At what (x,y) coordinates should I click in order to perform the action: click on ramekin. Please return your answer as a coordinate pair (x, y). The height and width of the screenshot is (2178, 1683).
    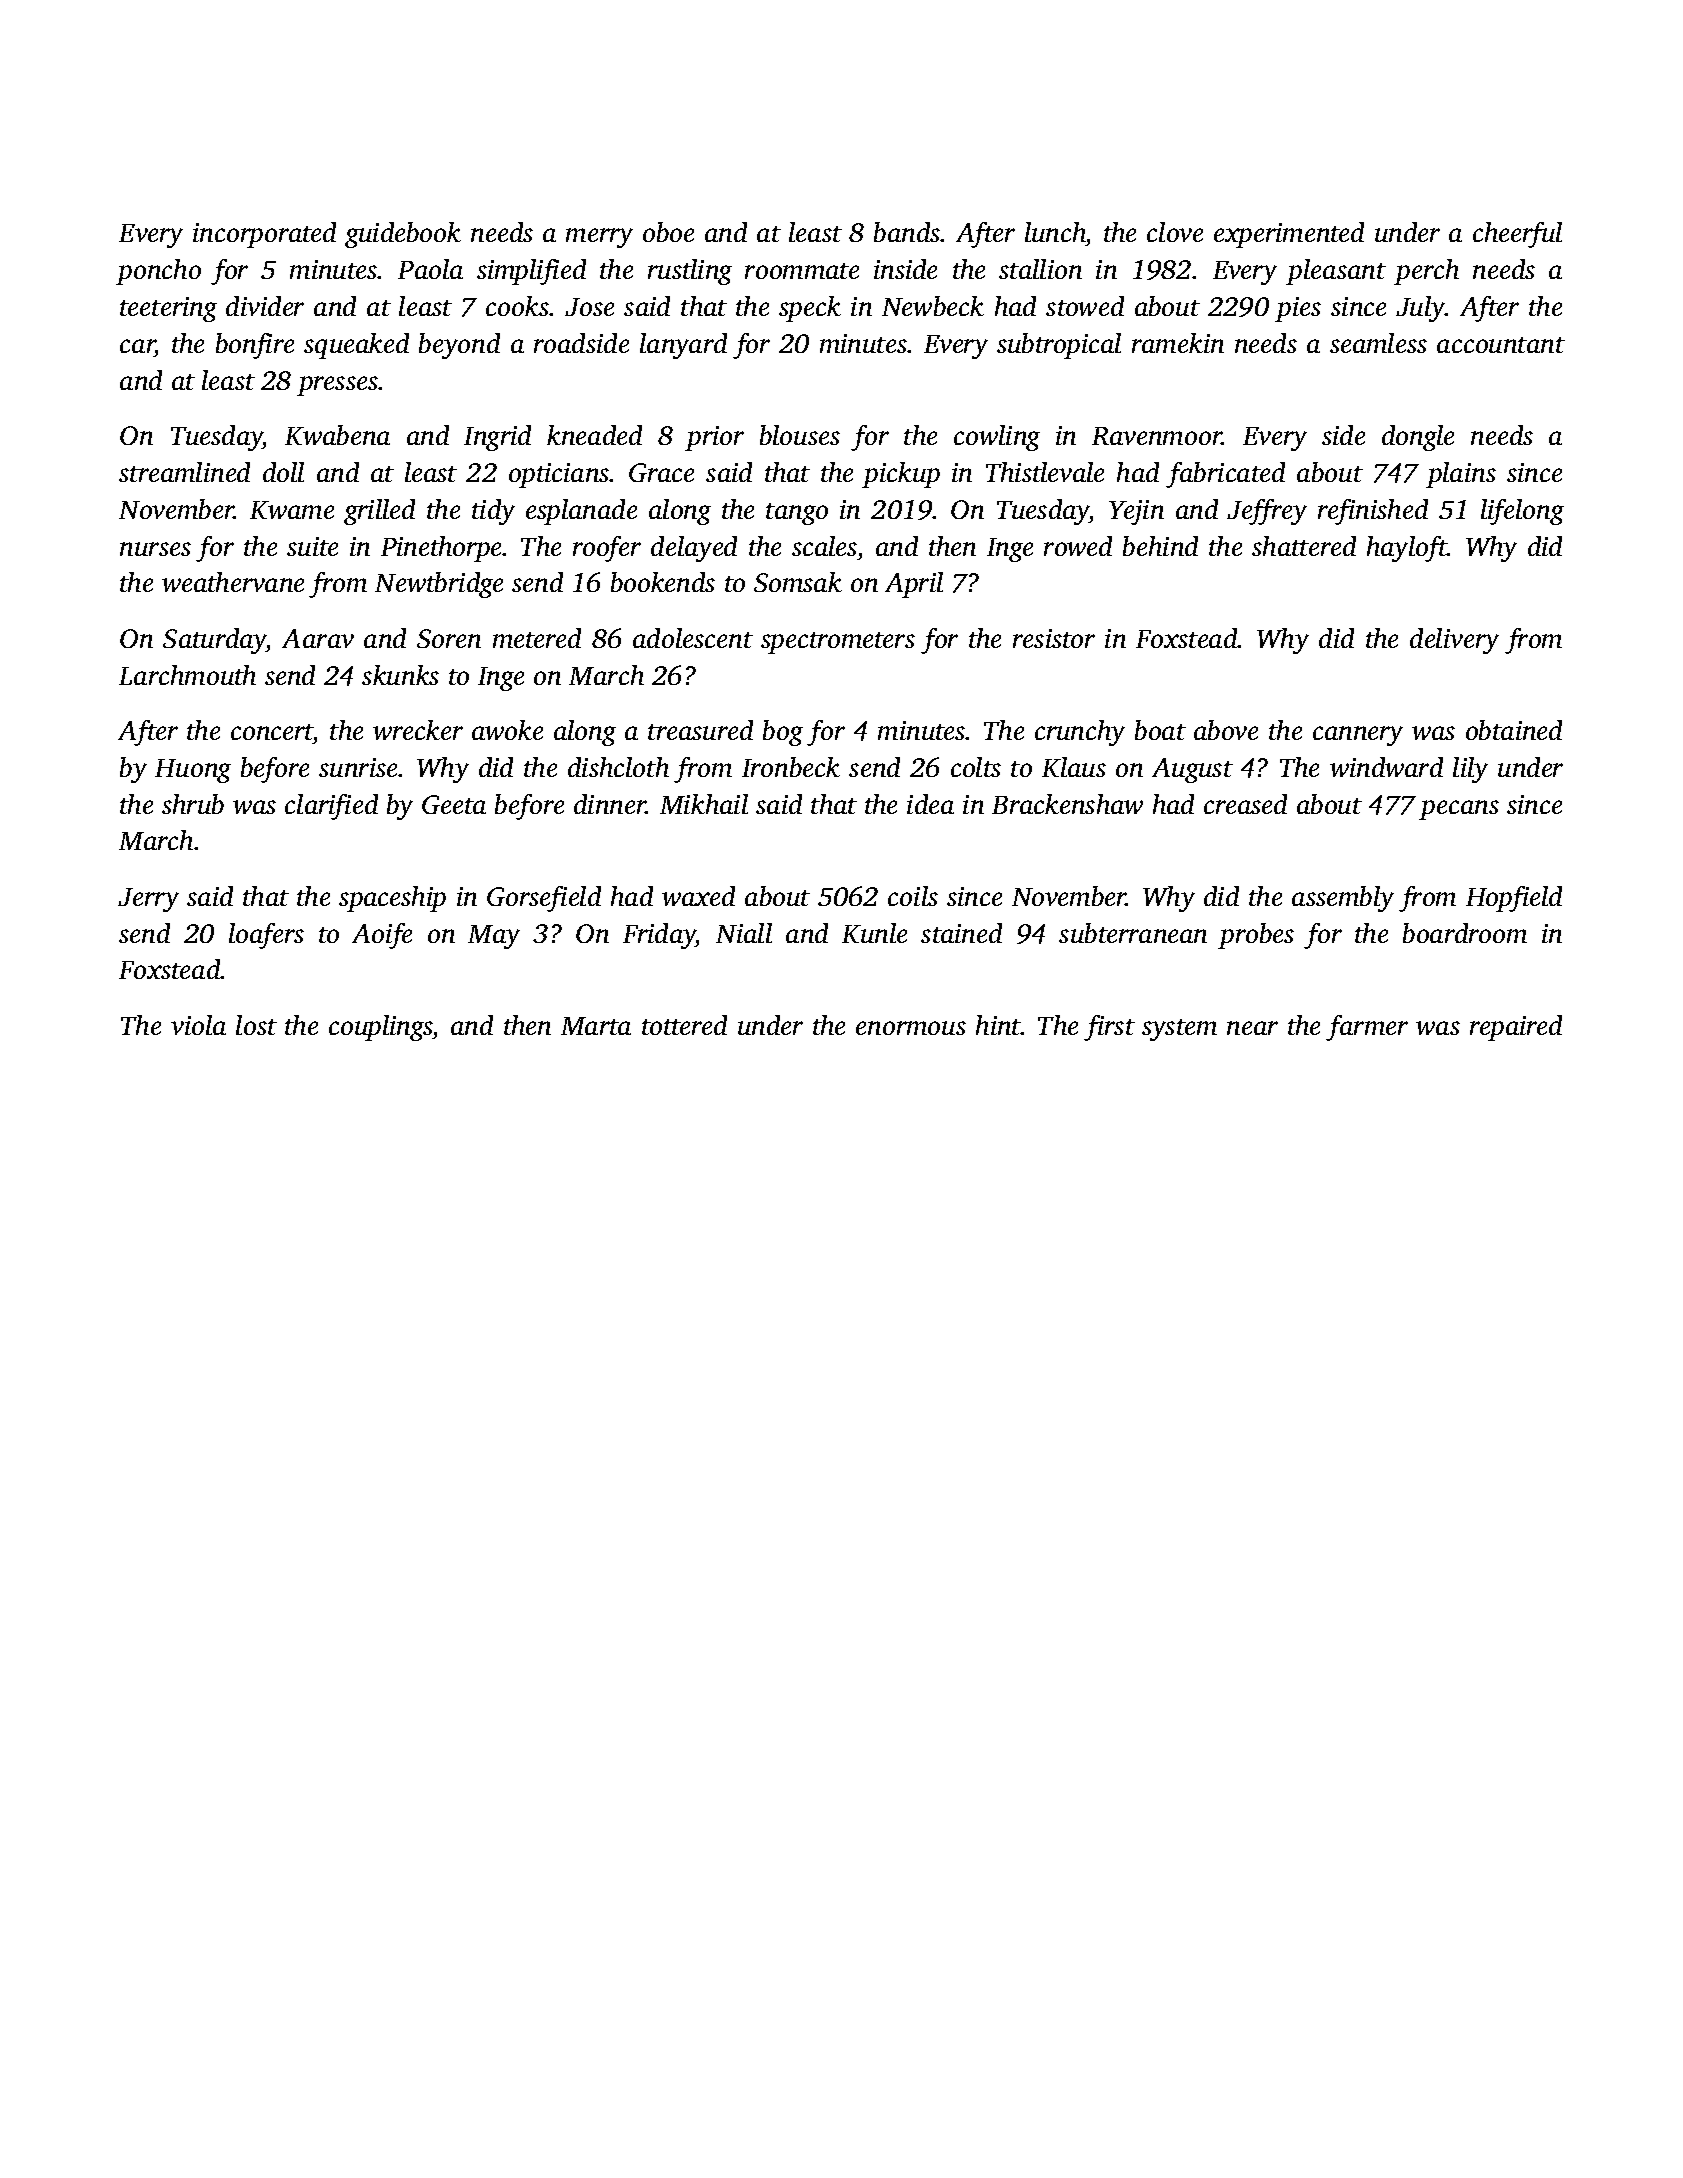
    Looking at the image, I should click on (1178, 343).
